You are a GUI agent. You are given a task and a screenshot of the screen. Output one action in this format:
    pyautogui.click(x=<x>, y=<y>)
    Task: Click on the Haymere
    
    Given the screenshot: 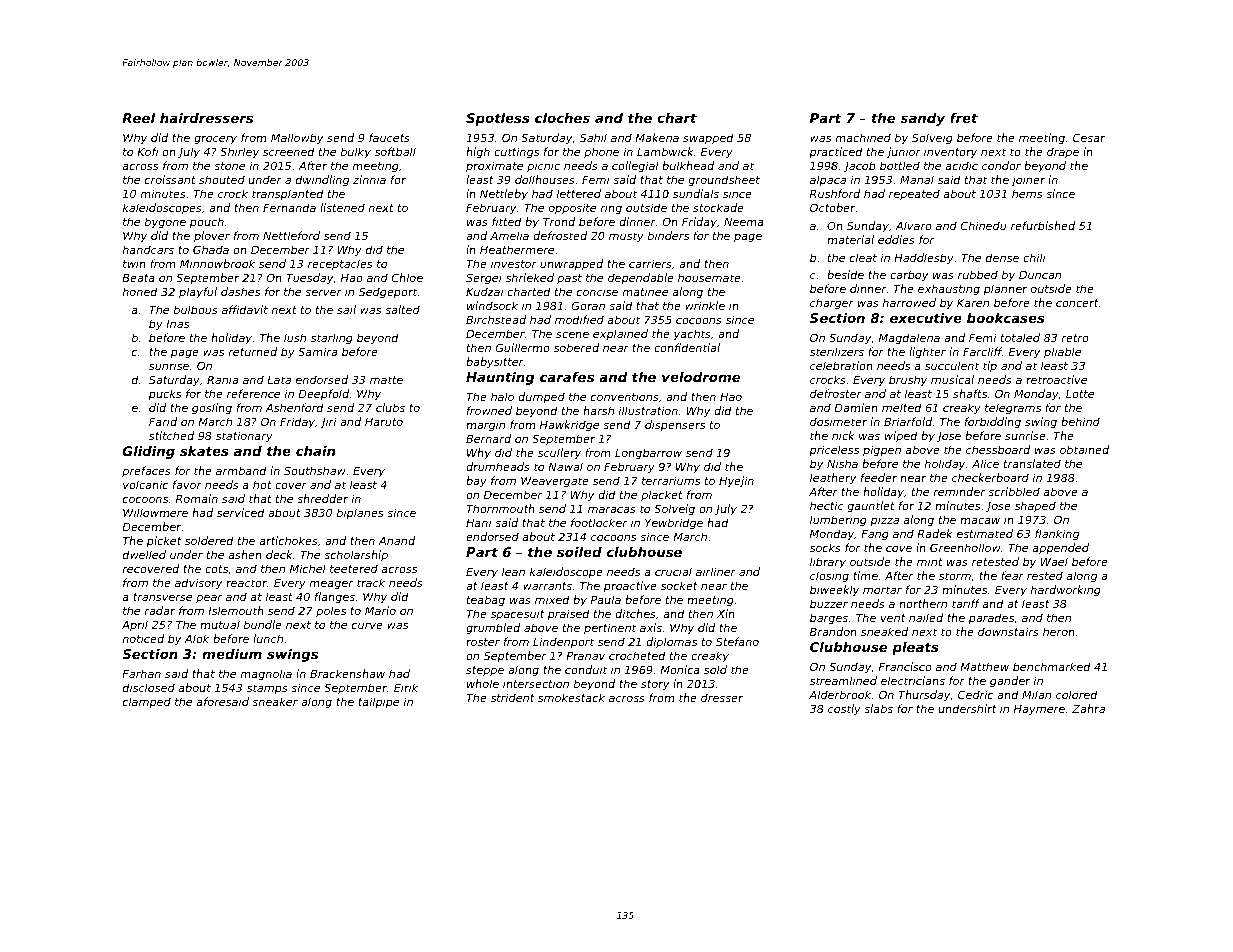 What is the action you would take?
    pyautogui.click(x=1039, y=710)
